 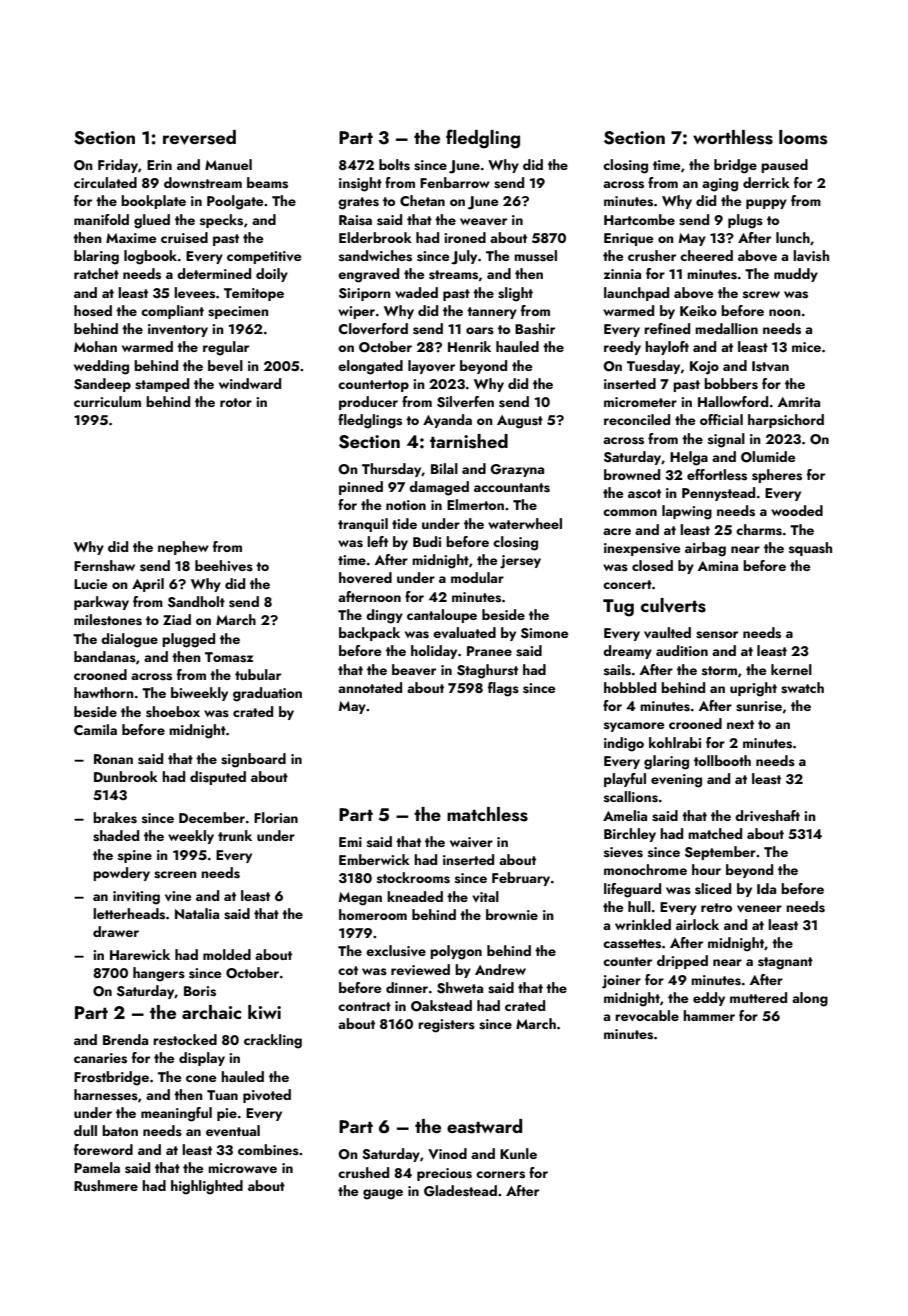 I want to click on bolts, so click(x=394, y=165).
